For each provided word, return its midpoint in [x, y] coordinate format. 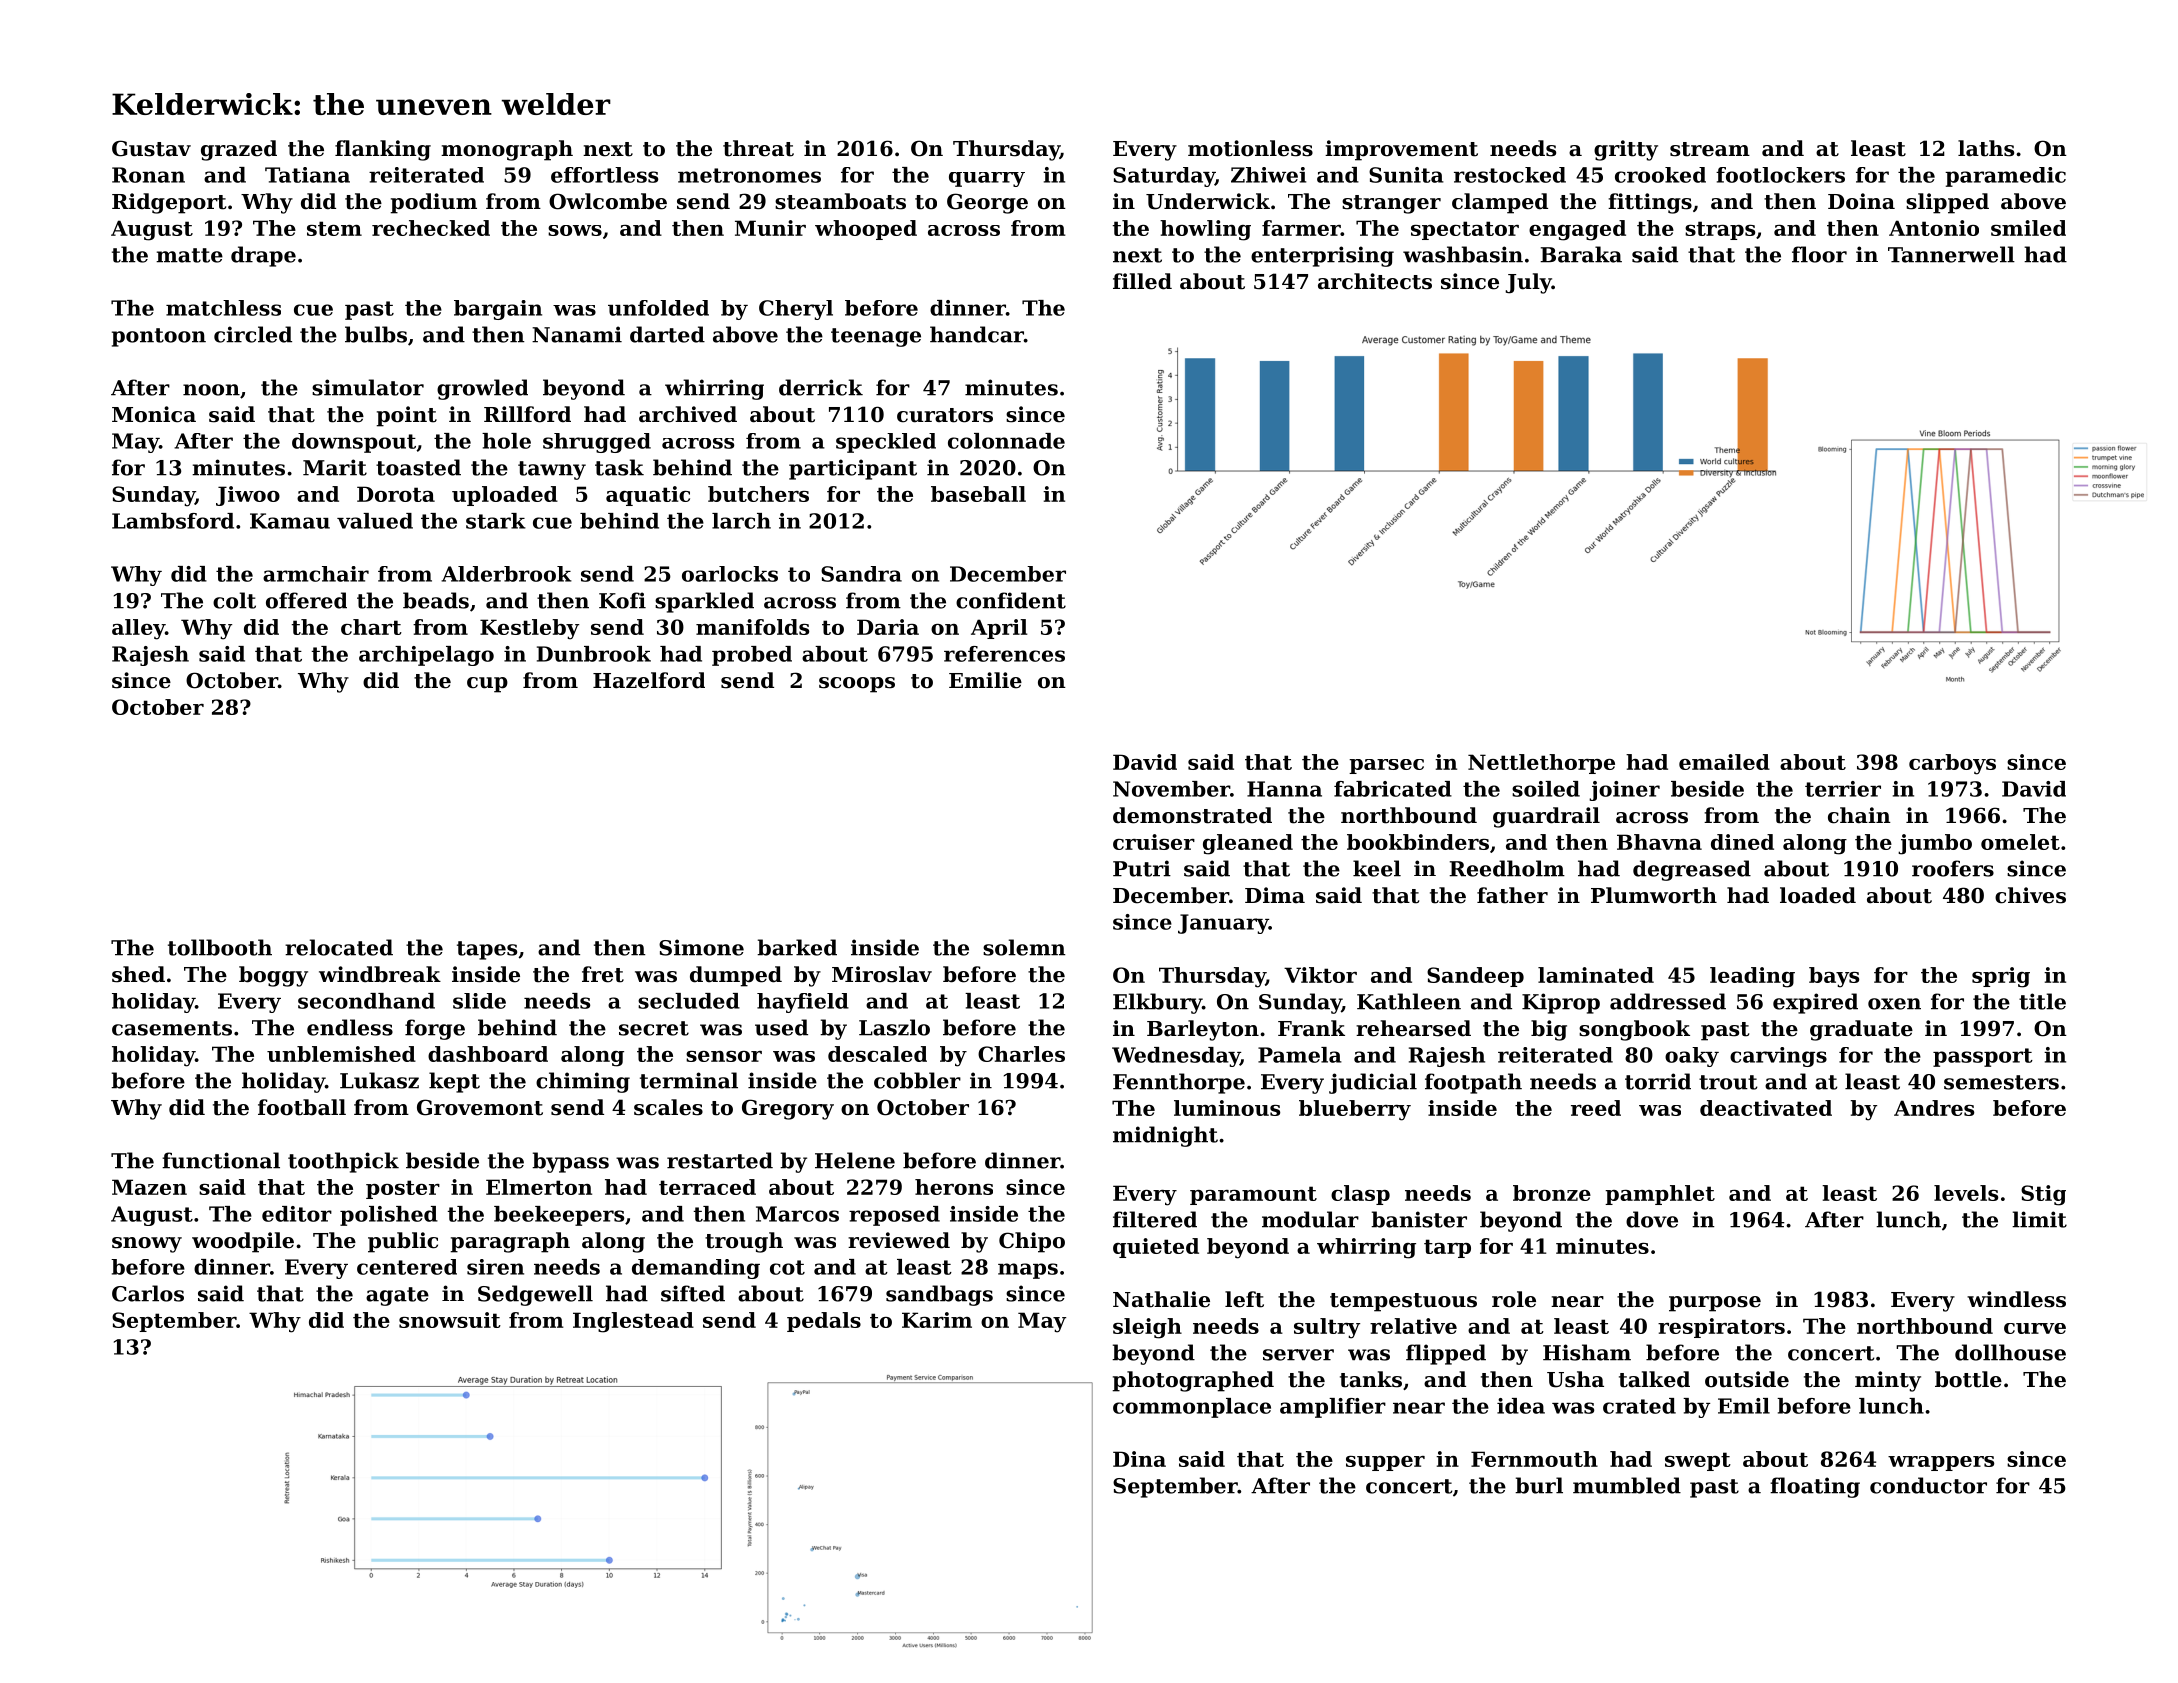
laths [1986, 148]
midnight [1165, 1136]
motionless [1250, 148]
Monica [154, 414]
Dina [1139, 1459]
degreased [1692, 870]
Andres [1934, 1108]
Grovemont [480, 1107]
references [1004, 654]
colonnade [1006, 441]
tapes [487, 950]
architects [1375, 281]
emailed [1724, 762]
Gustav [151, 148]
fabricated [1393, 789]
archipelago [426, 656]
